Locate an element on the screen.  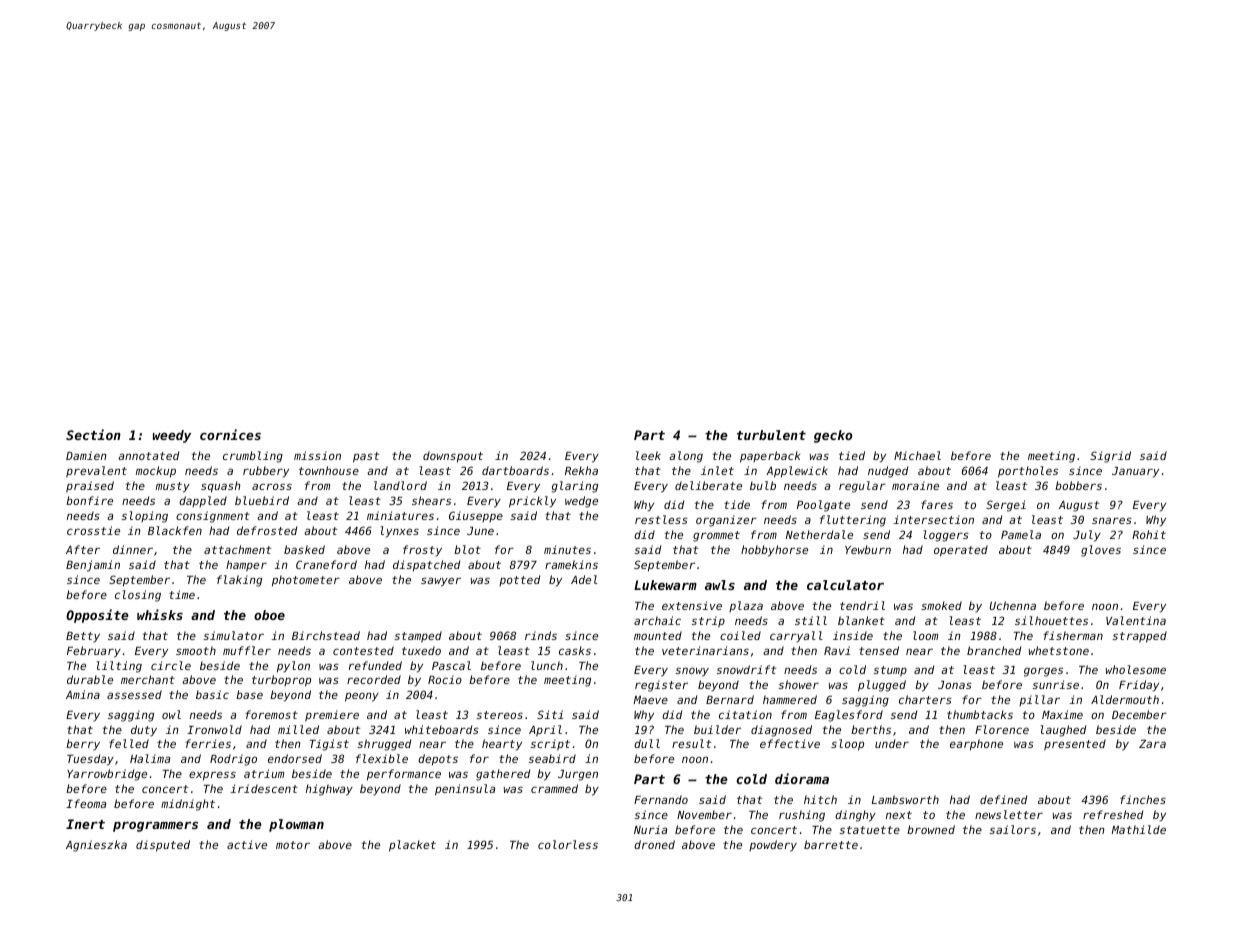
berths is located at coordinates (871, 729).
